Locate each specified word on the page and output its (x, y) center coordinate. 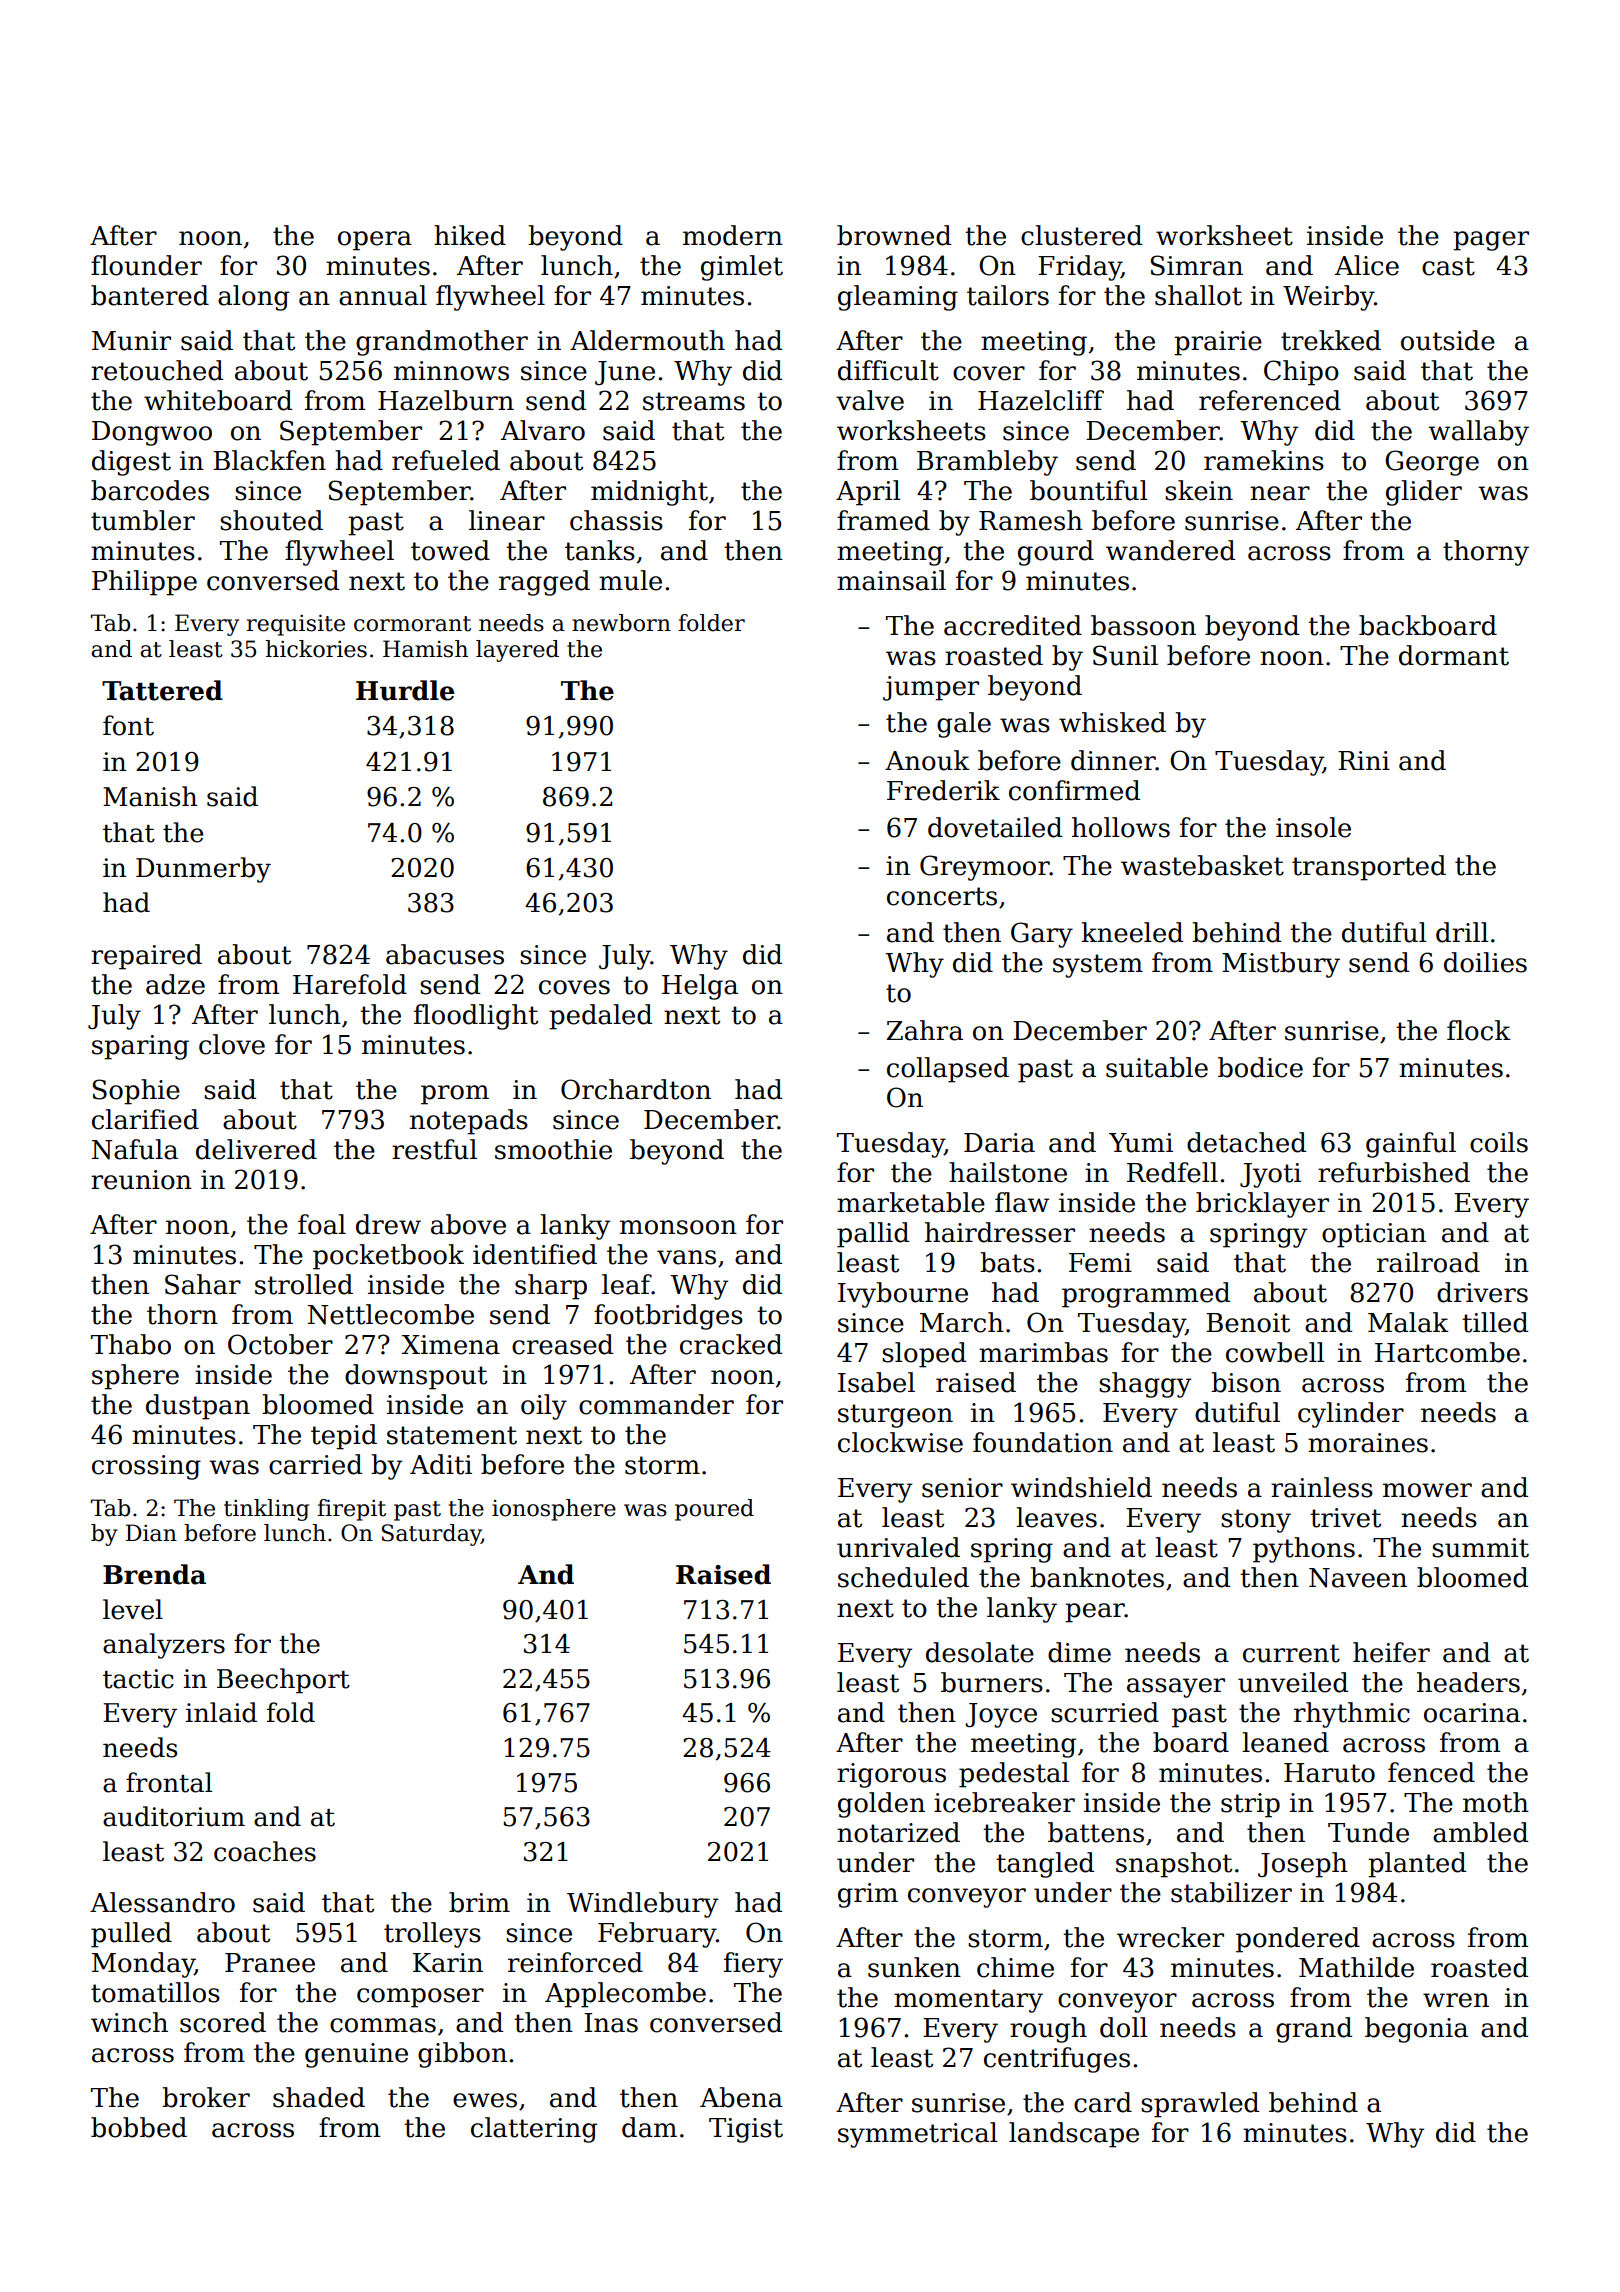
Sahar (203, 1284)
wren (1456, 2000)
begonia (1416, 2030)
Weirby (1328, 298)
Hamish (425, 649)
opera (375, 241)
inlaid (221, 1712)
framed (883, 520)
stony (1256, 1521)
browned (894, 235)
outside (1448, 340)
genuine (356, 2055)
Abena (741, 2097)
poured (714, 1510)
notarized (898, 1832)
